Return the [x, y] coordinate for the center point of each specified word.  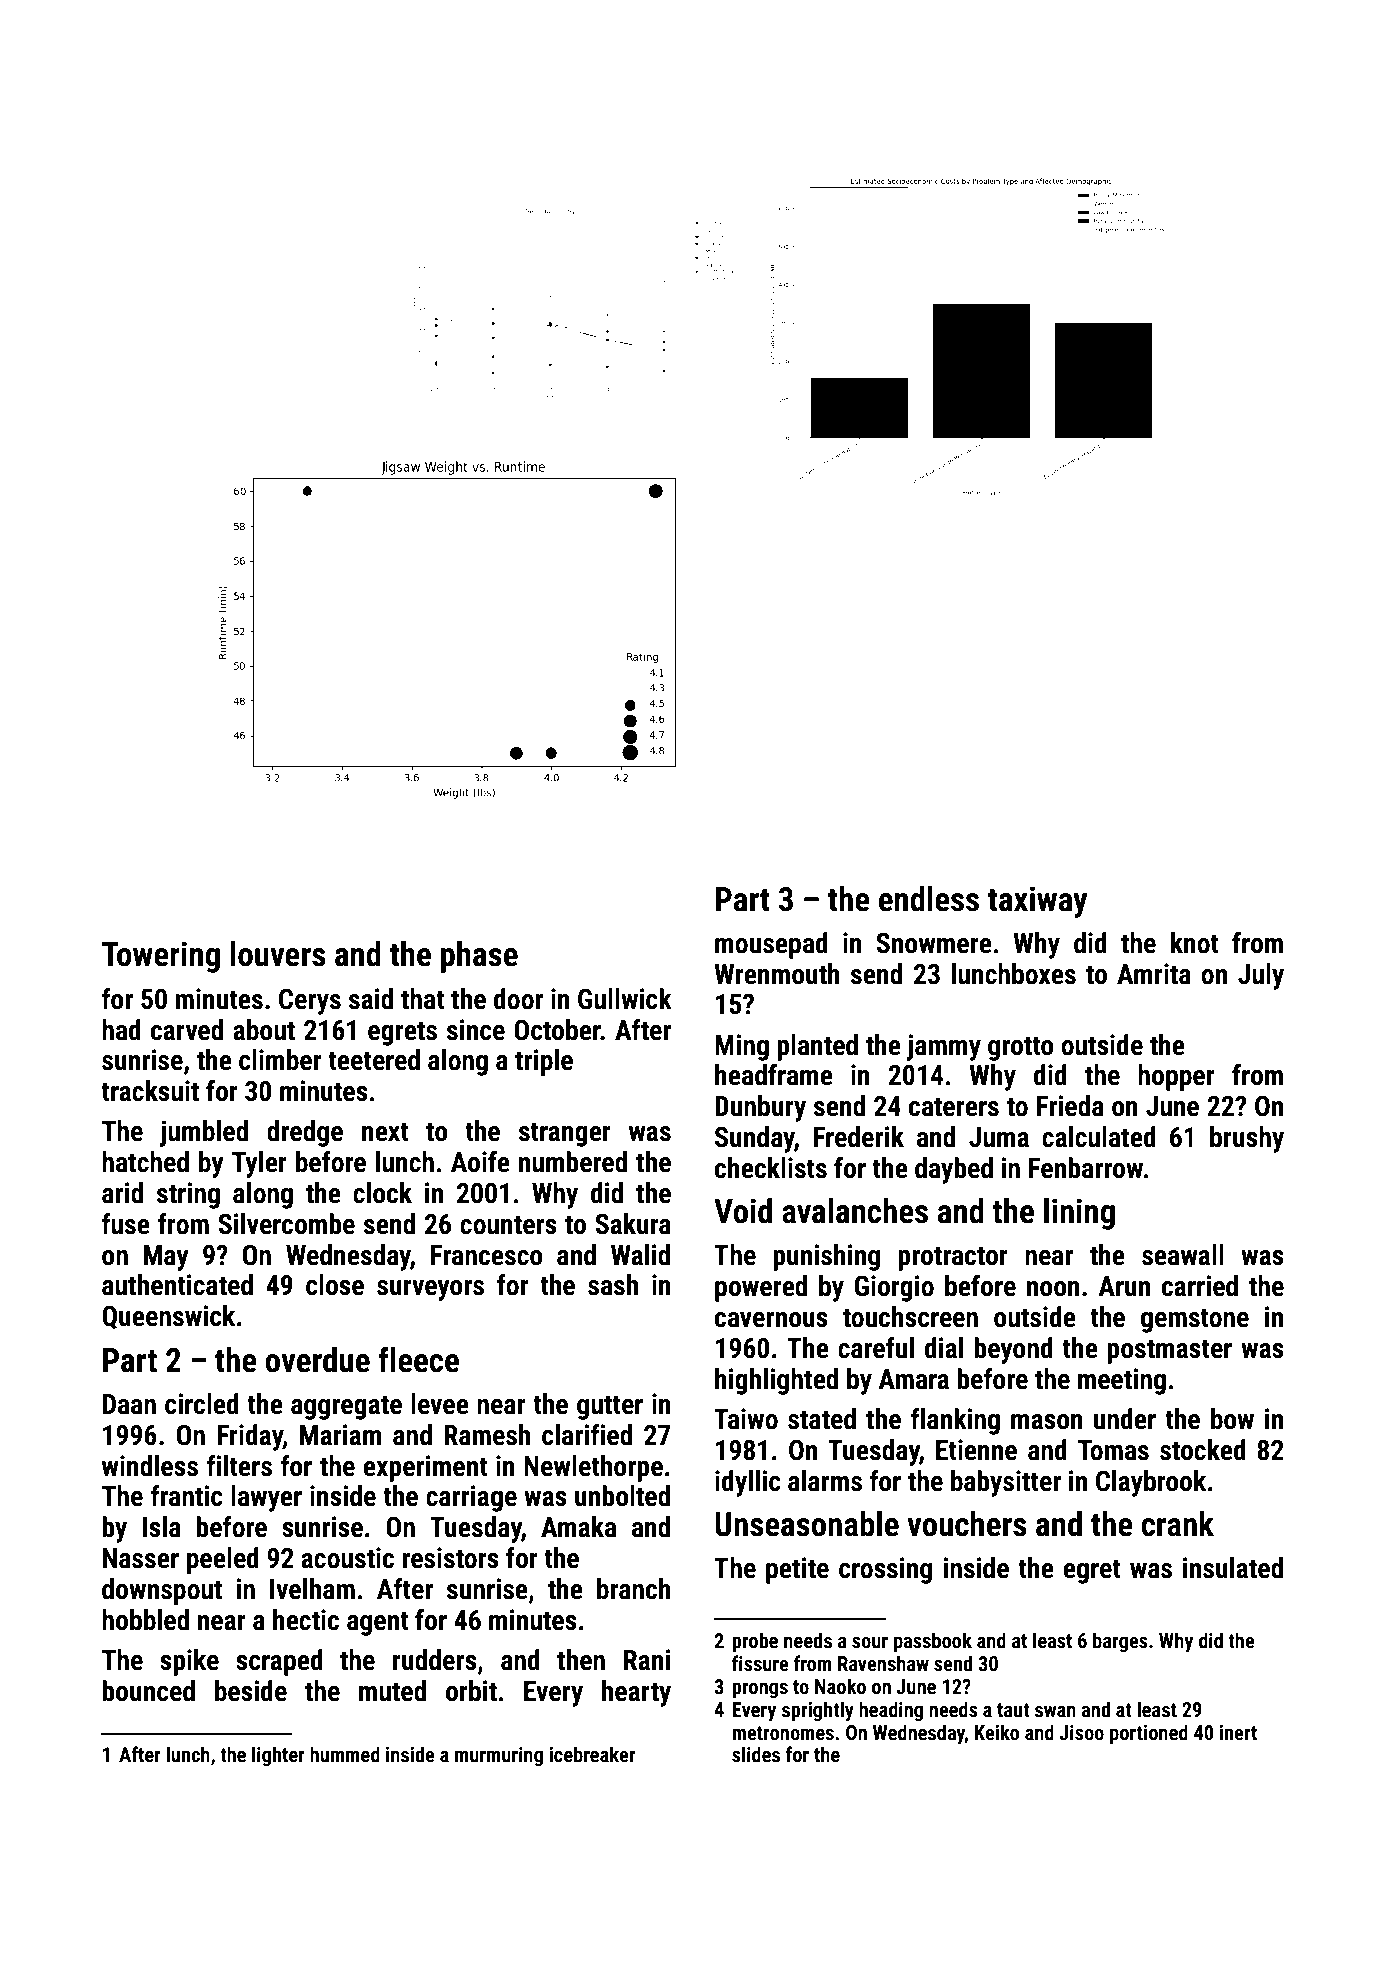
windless [150, 1466]
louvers [278, 954]
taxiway [1037, 902]
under [1125, 1419]
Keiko [997, 1732]
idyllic [748, 1483]
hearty [636, 1693]
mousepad [771, 945]
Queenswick [168, 1317]
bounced [148, 1691]
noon [1053, 1289]
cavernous [771, 1320]
